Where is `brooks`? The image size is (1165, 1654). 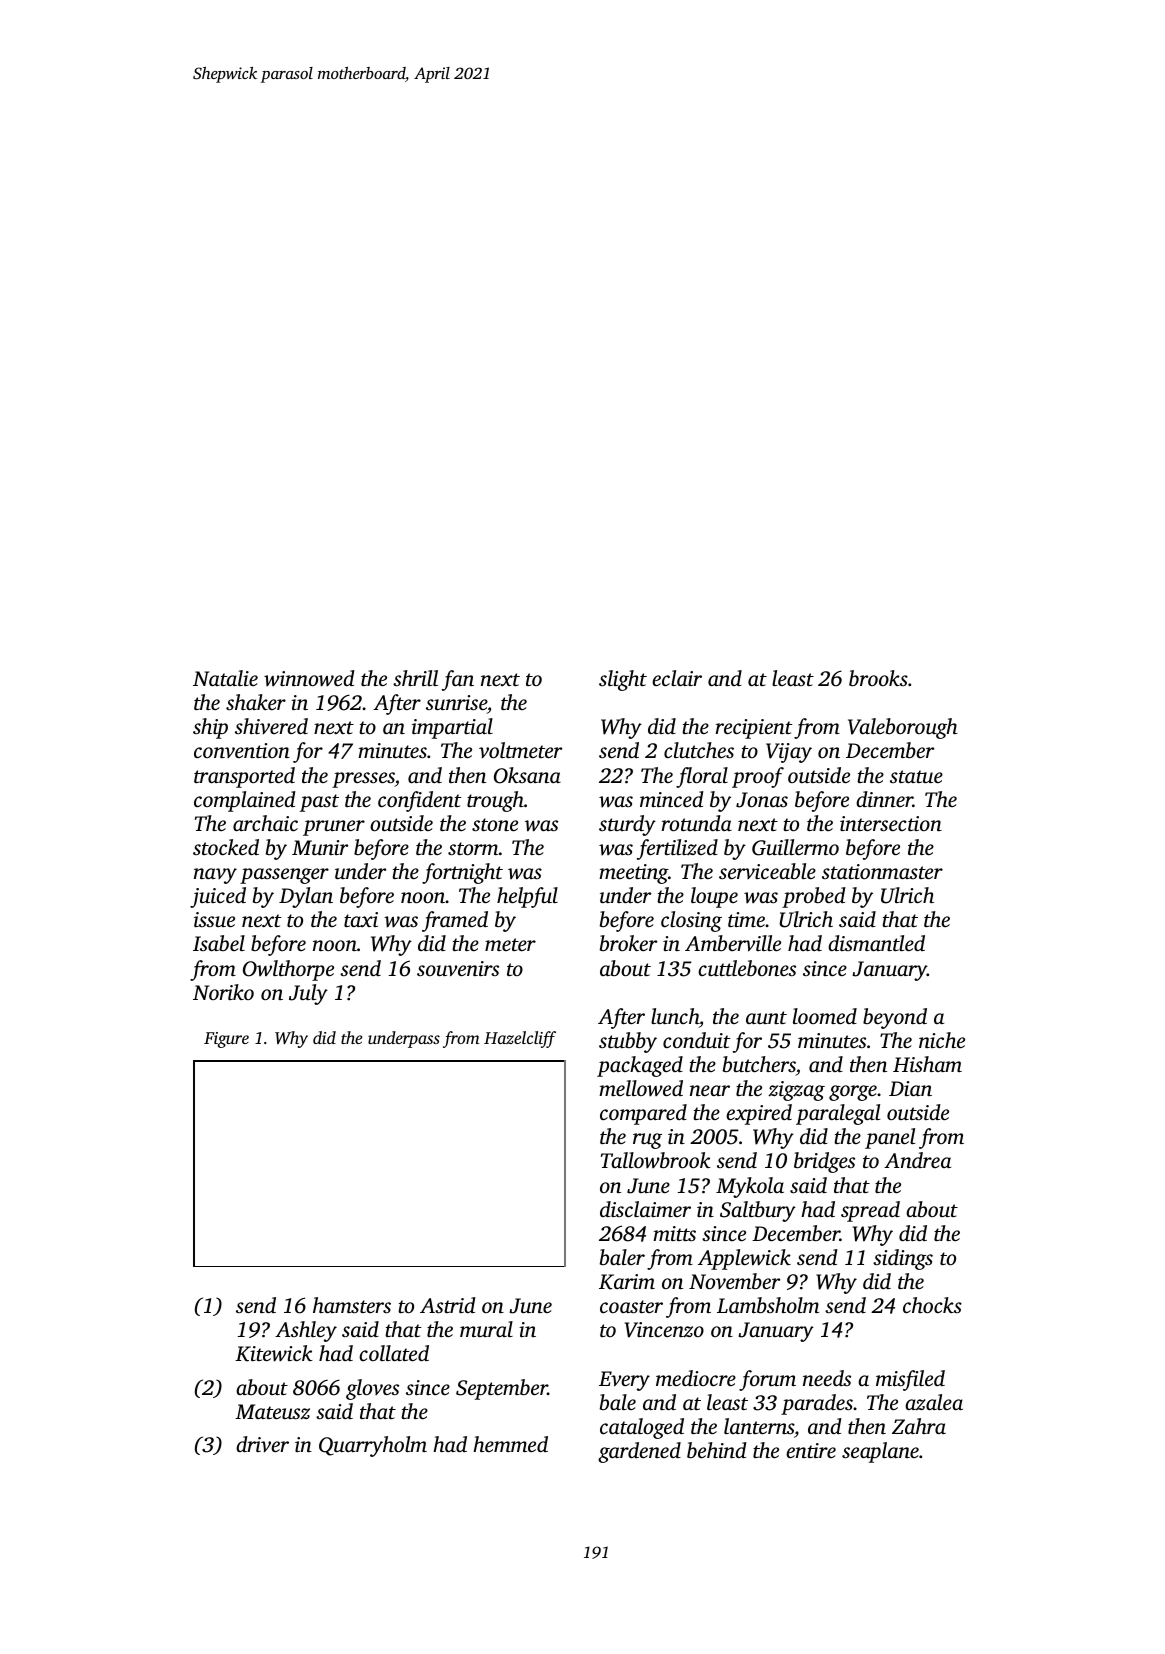
brooks is located at coordinates (878, 678).
